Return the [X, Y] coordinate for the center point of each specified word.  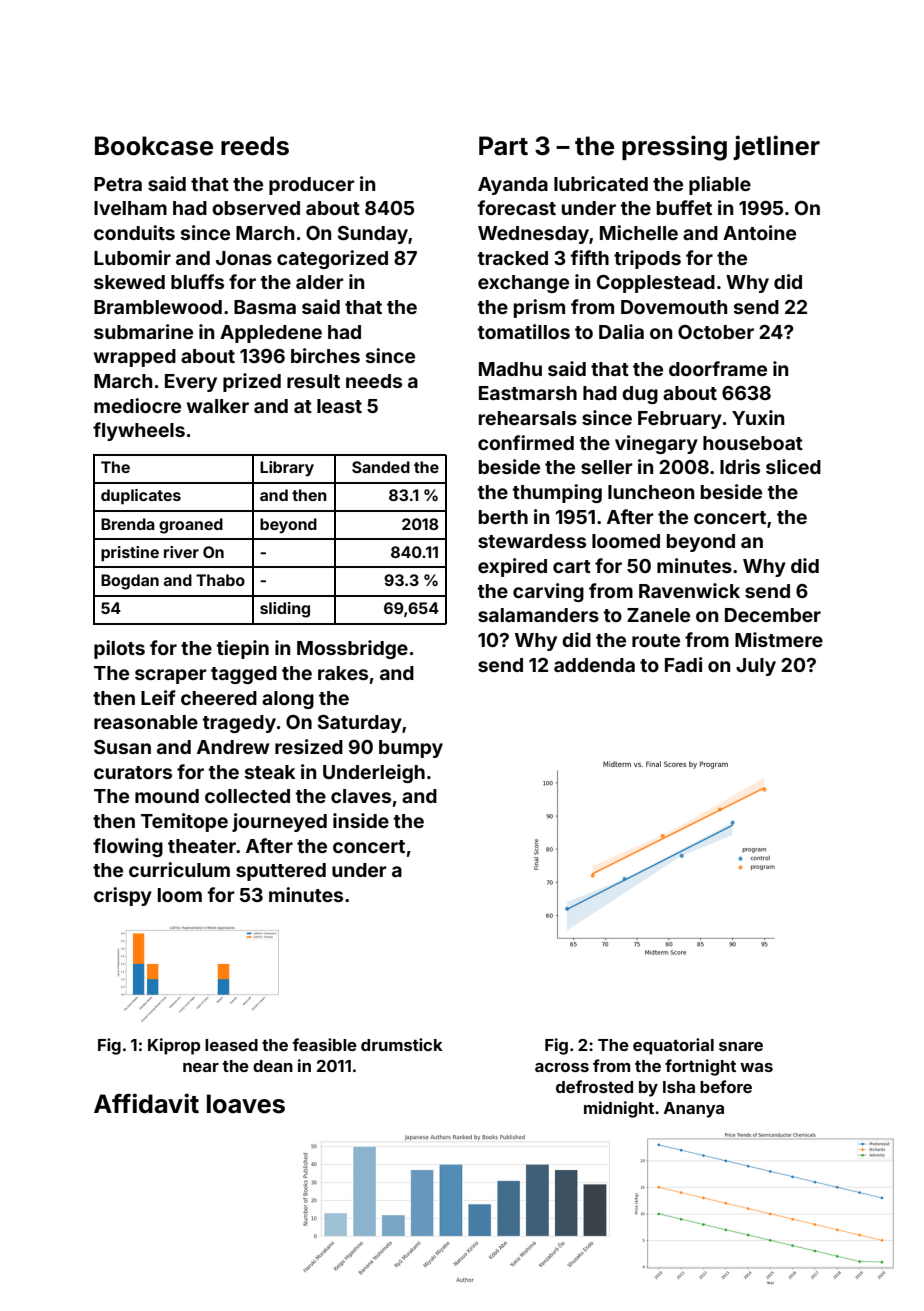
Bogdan [130, 582]
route [656, 640]
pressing [674, 148]
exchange [523, 284]
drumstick [402, 1044]
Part [503, 146]
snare [741, 1046]
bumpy [411, 749]
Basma [265, 307]
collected [247, 796]
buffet [684, 207]
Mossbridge [352, 649]
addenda [594, 665]
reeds [255, 146]
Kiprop [174, 1046]
